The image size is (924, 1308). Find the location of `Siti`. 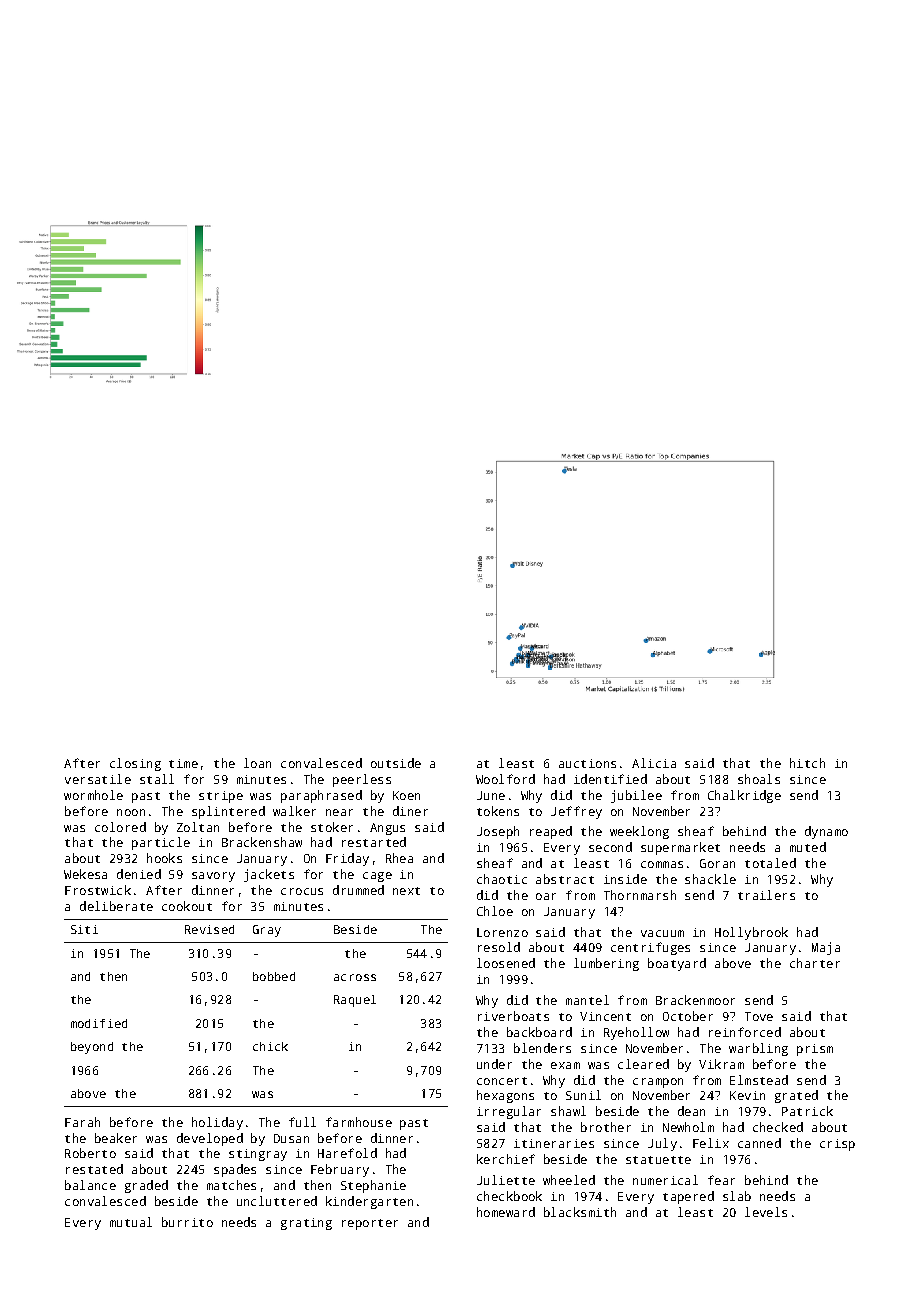

Siti is located at coordinates (84, 929).
